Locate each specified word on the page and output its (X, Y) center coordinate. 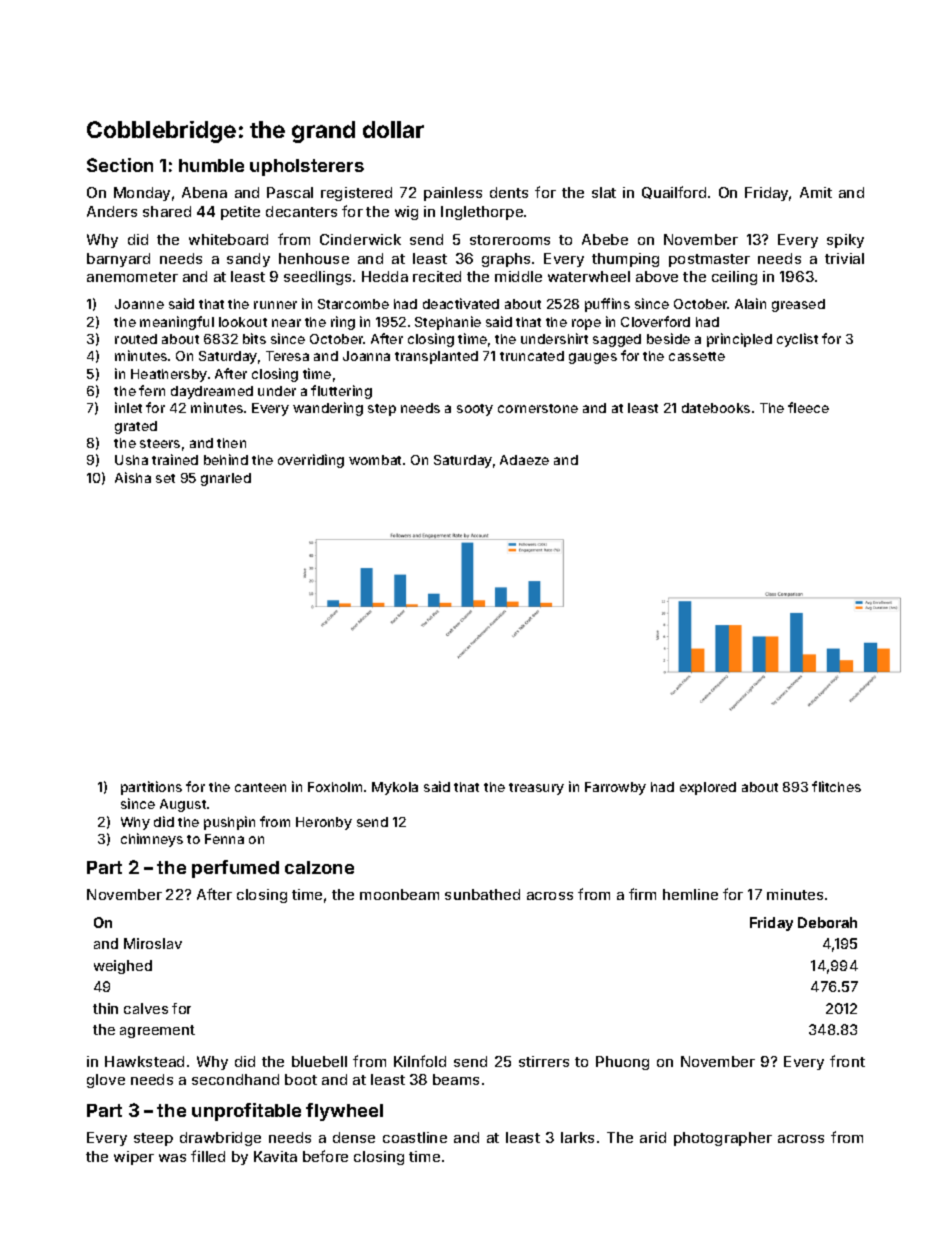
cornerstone (538, 408)
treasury (536, 789)
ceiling (734, 278)
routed (136, 339)
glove (106, 1081)
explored (708, 788)
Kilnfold (420, 1061)
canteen (260, 787)
